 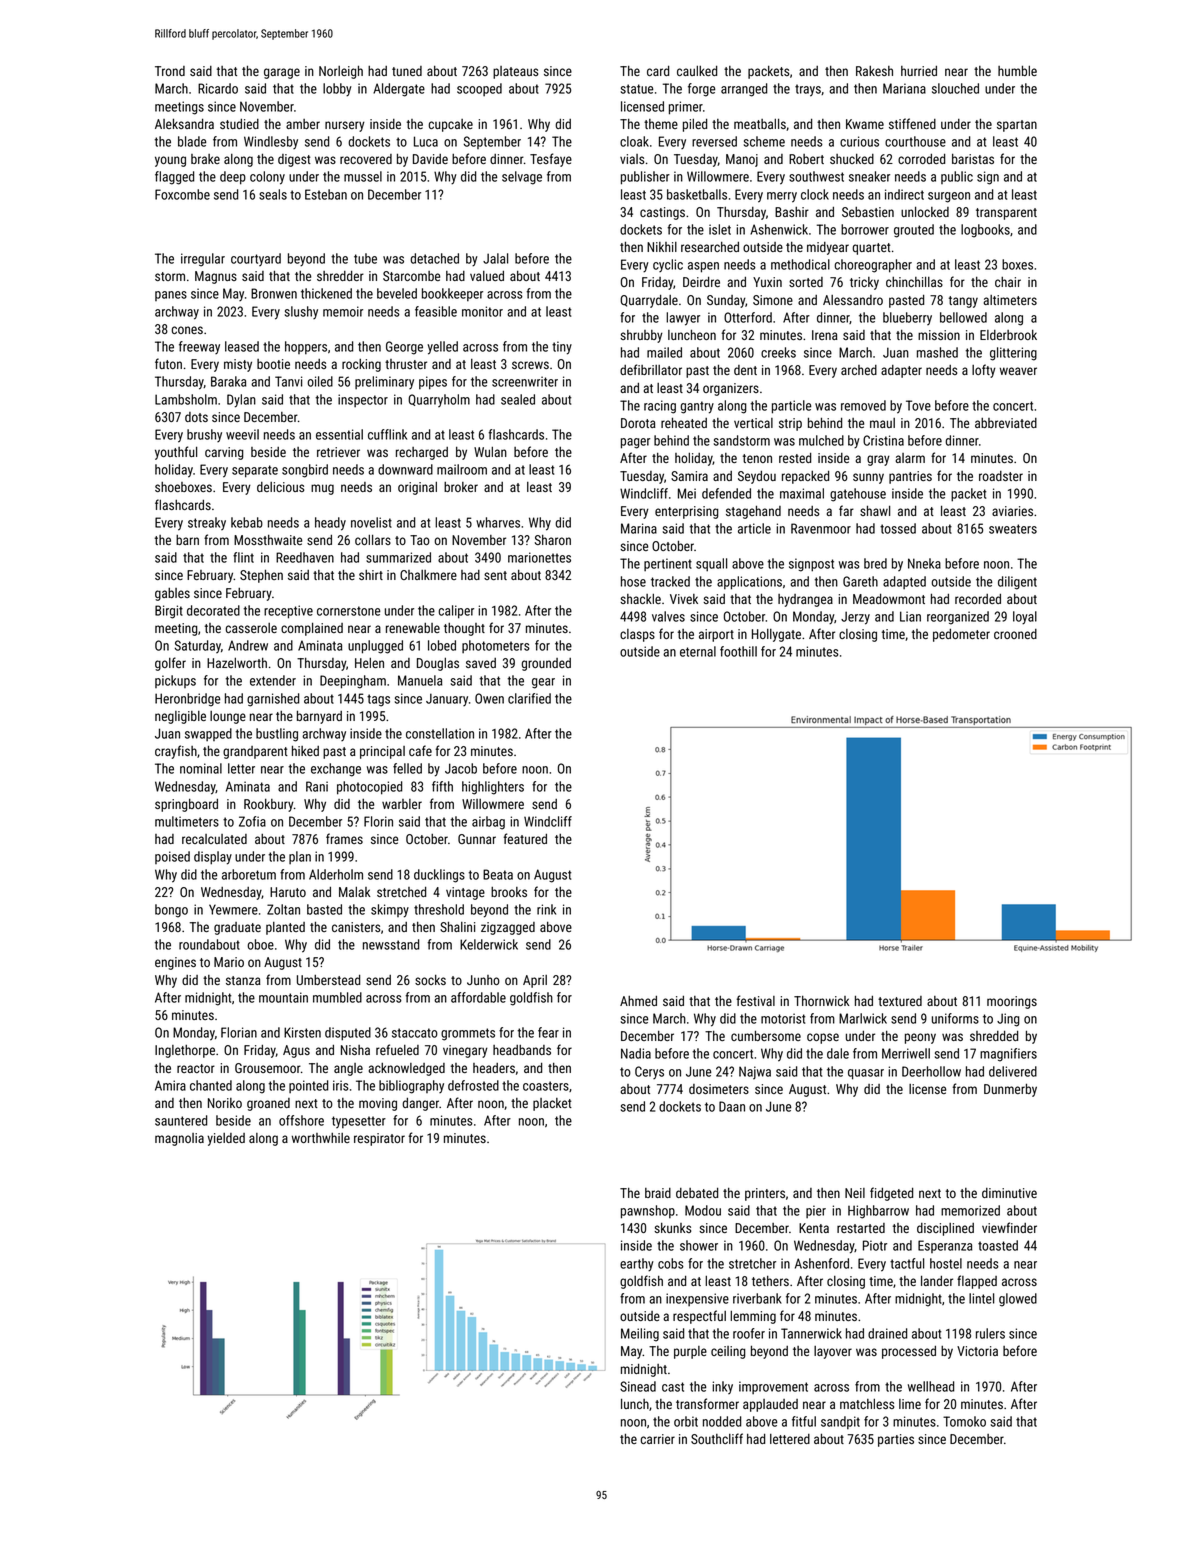 What do you see at coordinates (341, 1085) in the screenshot?
I see `iris` at bounding box center [341, 1085].
